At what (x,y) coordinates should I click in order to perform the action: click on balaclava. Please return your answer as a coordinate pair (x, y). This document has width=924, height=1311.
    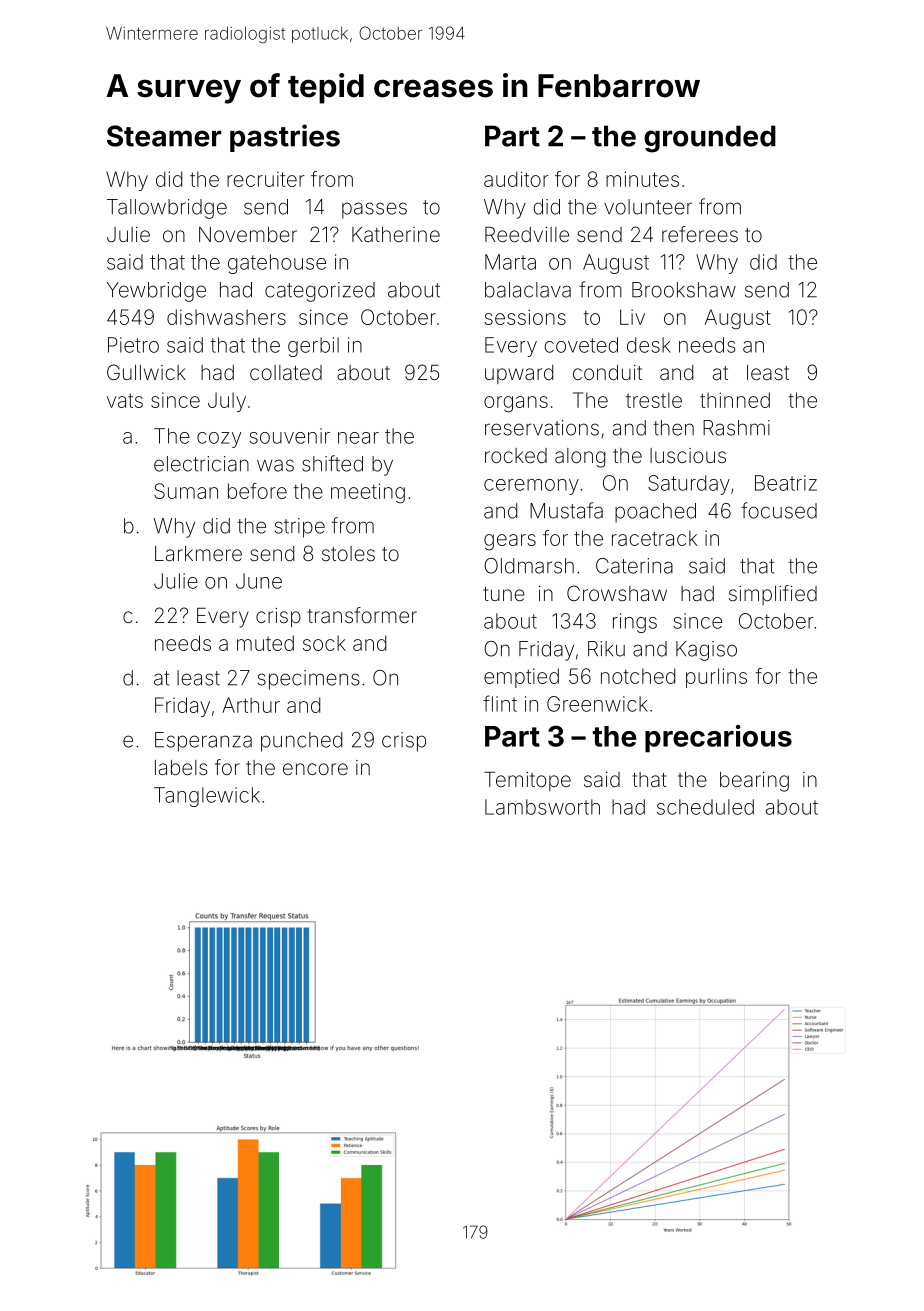
    Looking at the image, I should click on (528, 290).
